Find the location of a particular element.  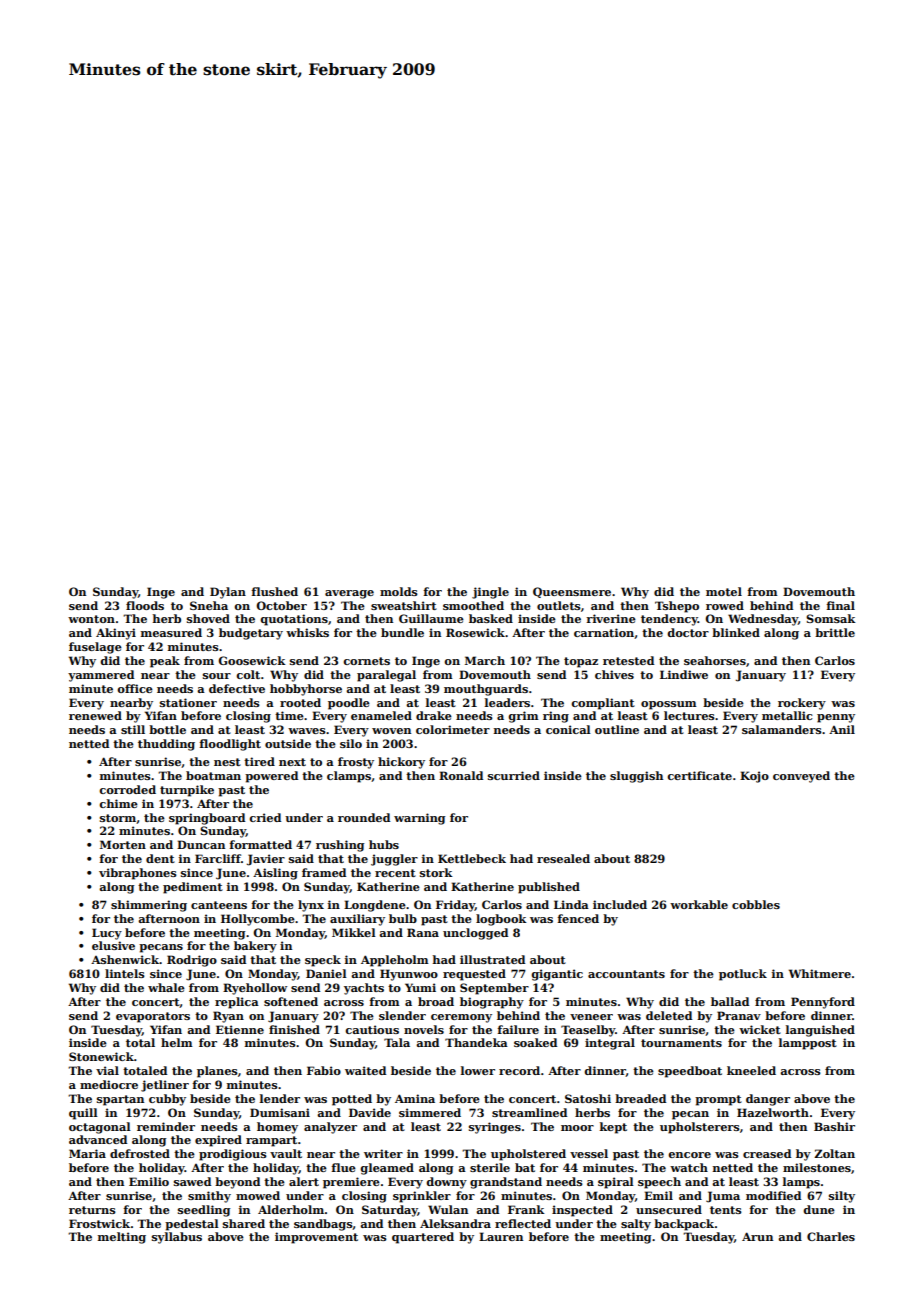

certificate is located at coordinates (699, 775).
